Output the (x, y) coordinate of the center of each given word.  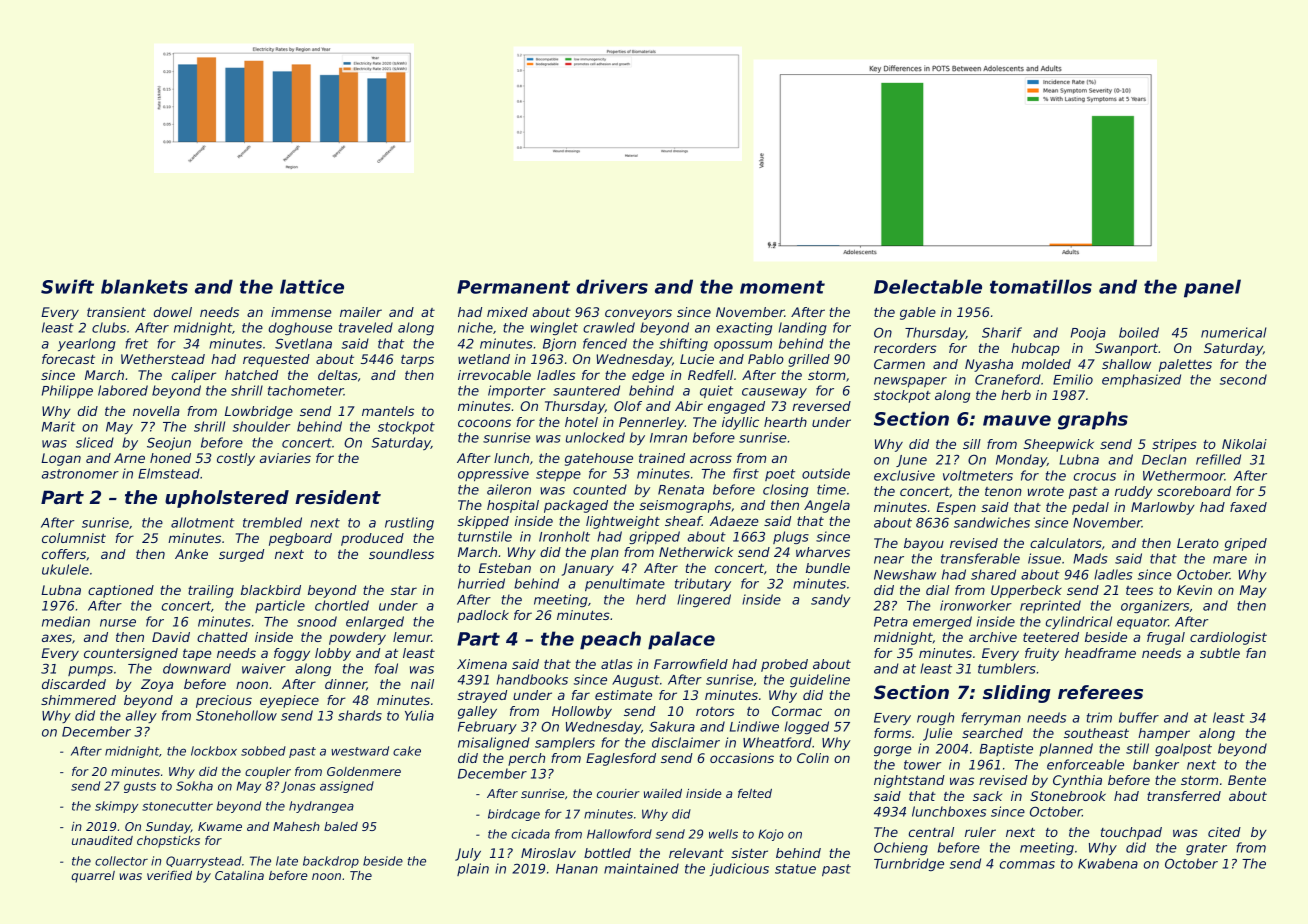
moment (782, 287)
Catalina (239, 875)
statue (795, 869)
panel (1212, 288)
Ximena (482, 664)
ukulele (65, 569)
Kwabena (1108, 863)
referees (1100, 692)
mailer (361, 312)
